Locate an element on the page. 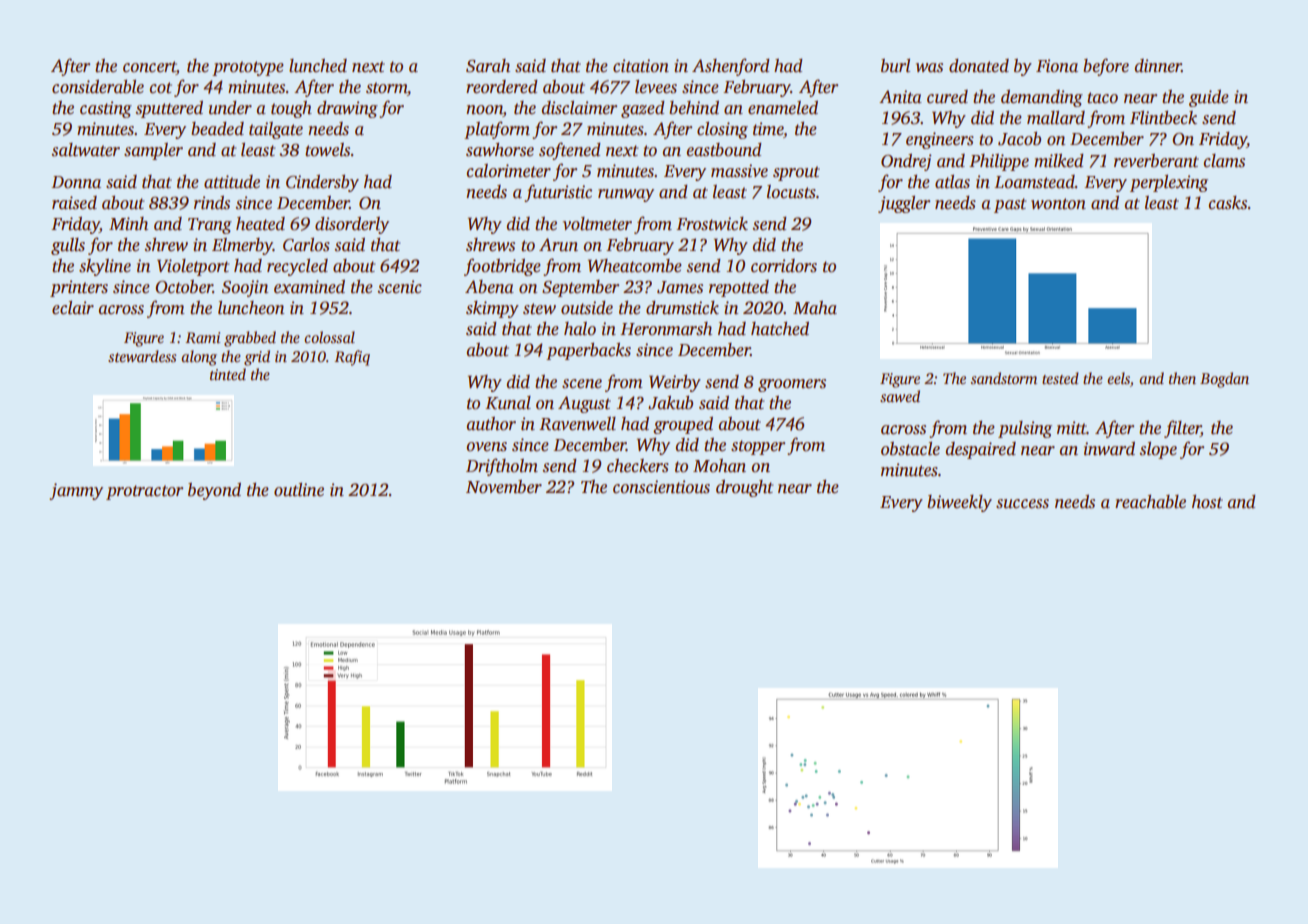  citation is located at coordinates (641, 66).
